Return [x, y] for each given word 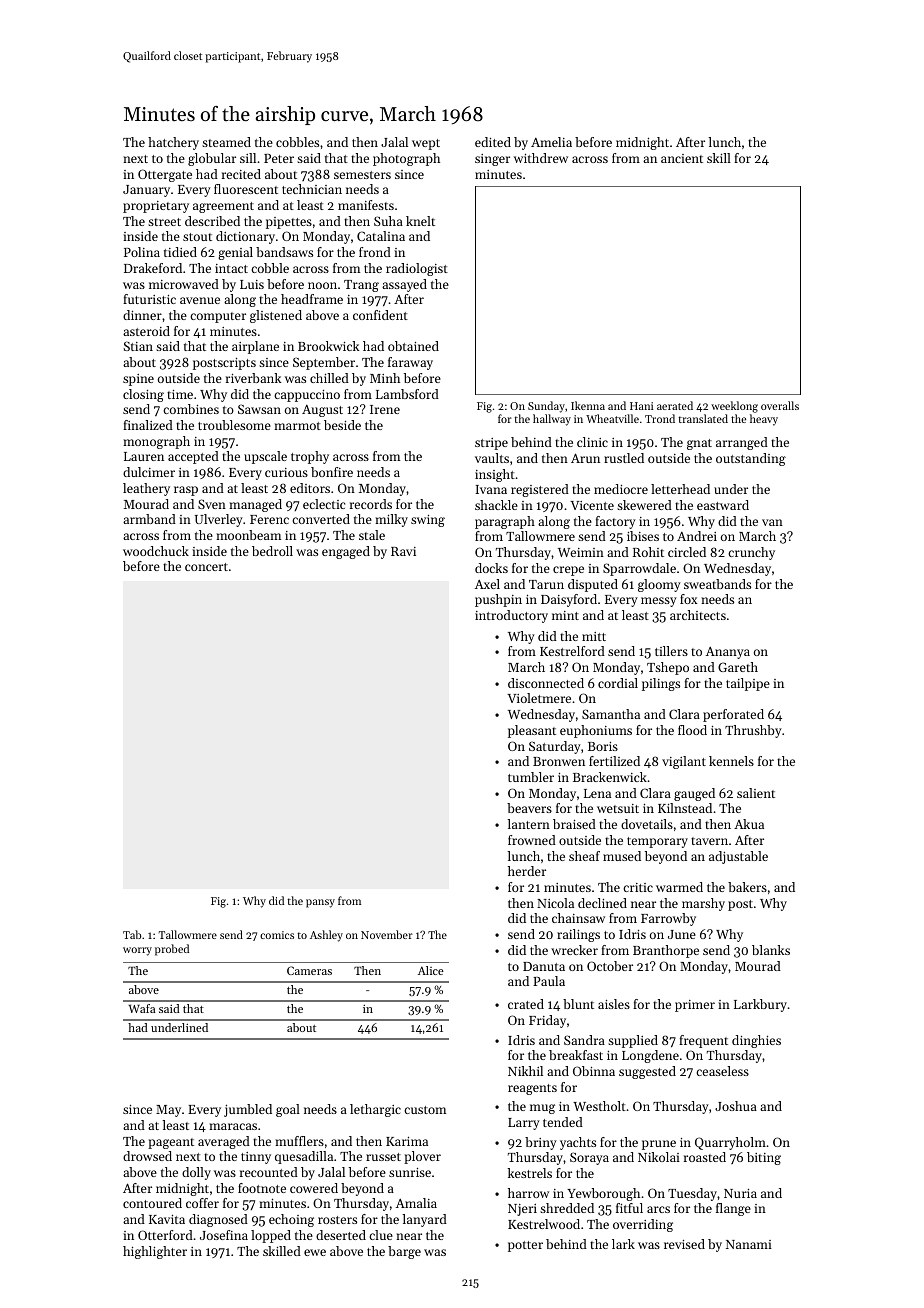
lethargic [375, 1110]
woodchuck [156, 551]
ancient [682, 158]
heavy [764, 420]
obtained [413, 346]
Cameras [309, 970]
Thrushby [753, 731]
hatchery [173, 143]
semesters [362, 175]
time [180, 394]
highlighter [155, 1252]
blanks [771, 950]
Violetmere [539, 698]
